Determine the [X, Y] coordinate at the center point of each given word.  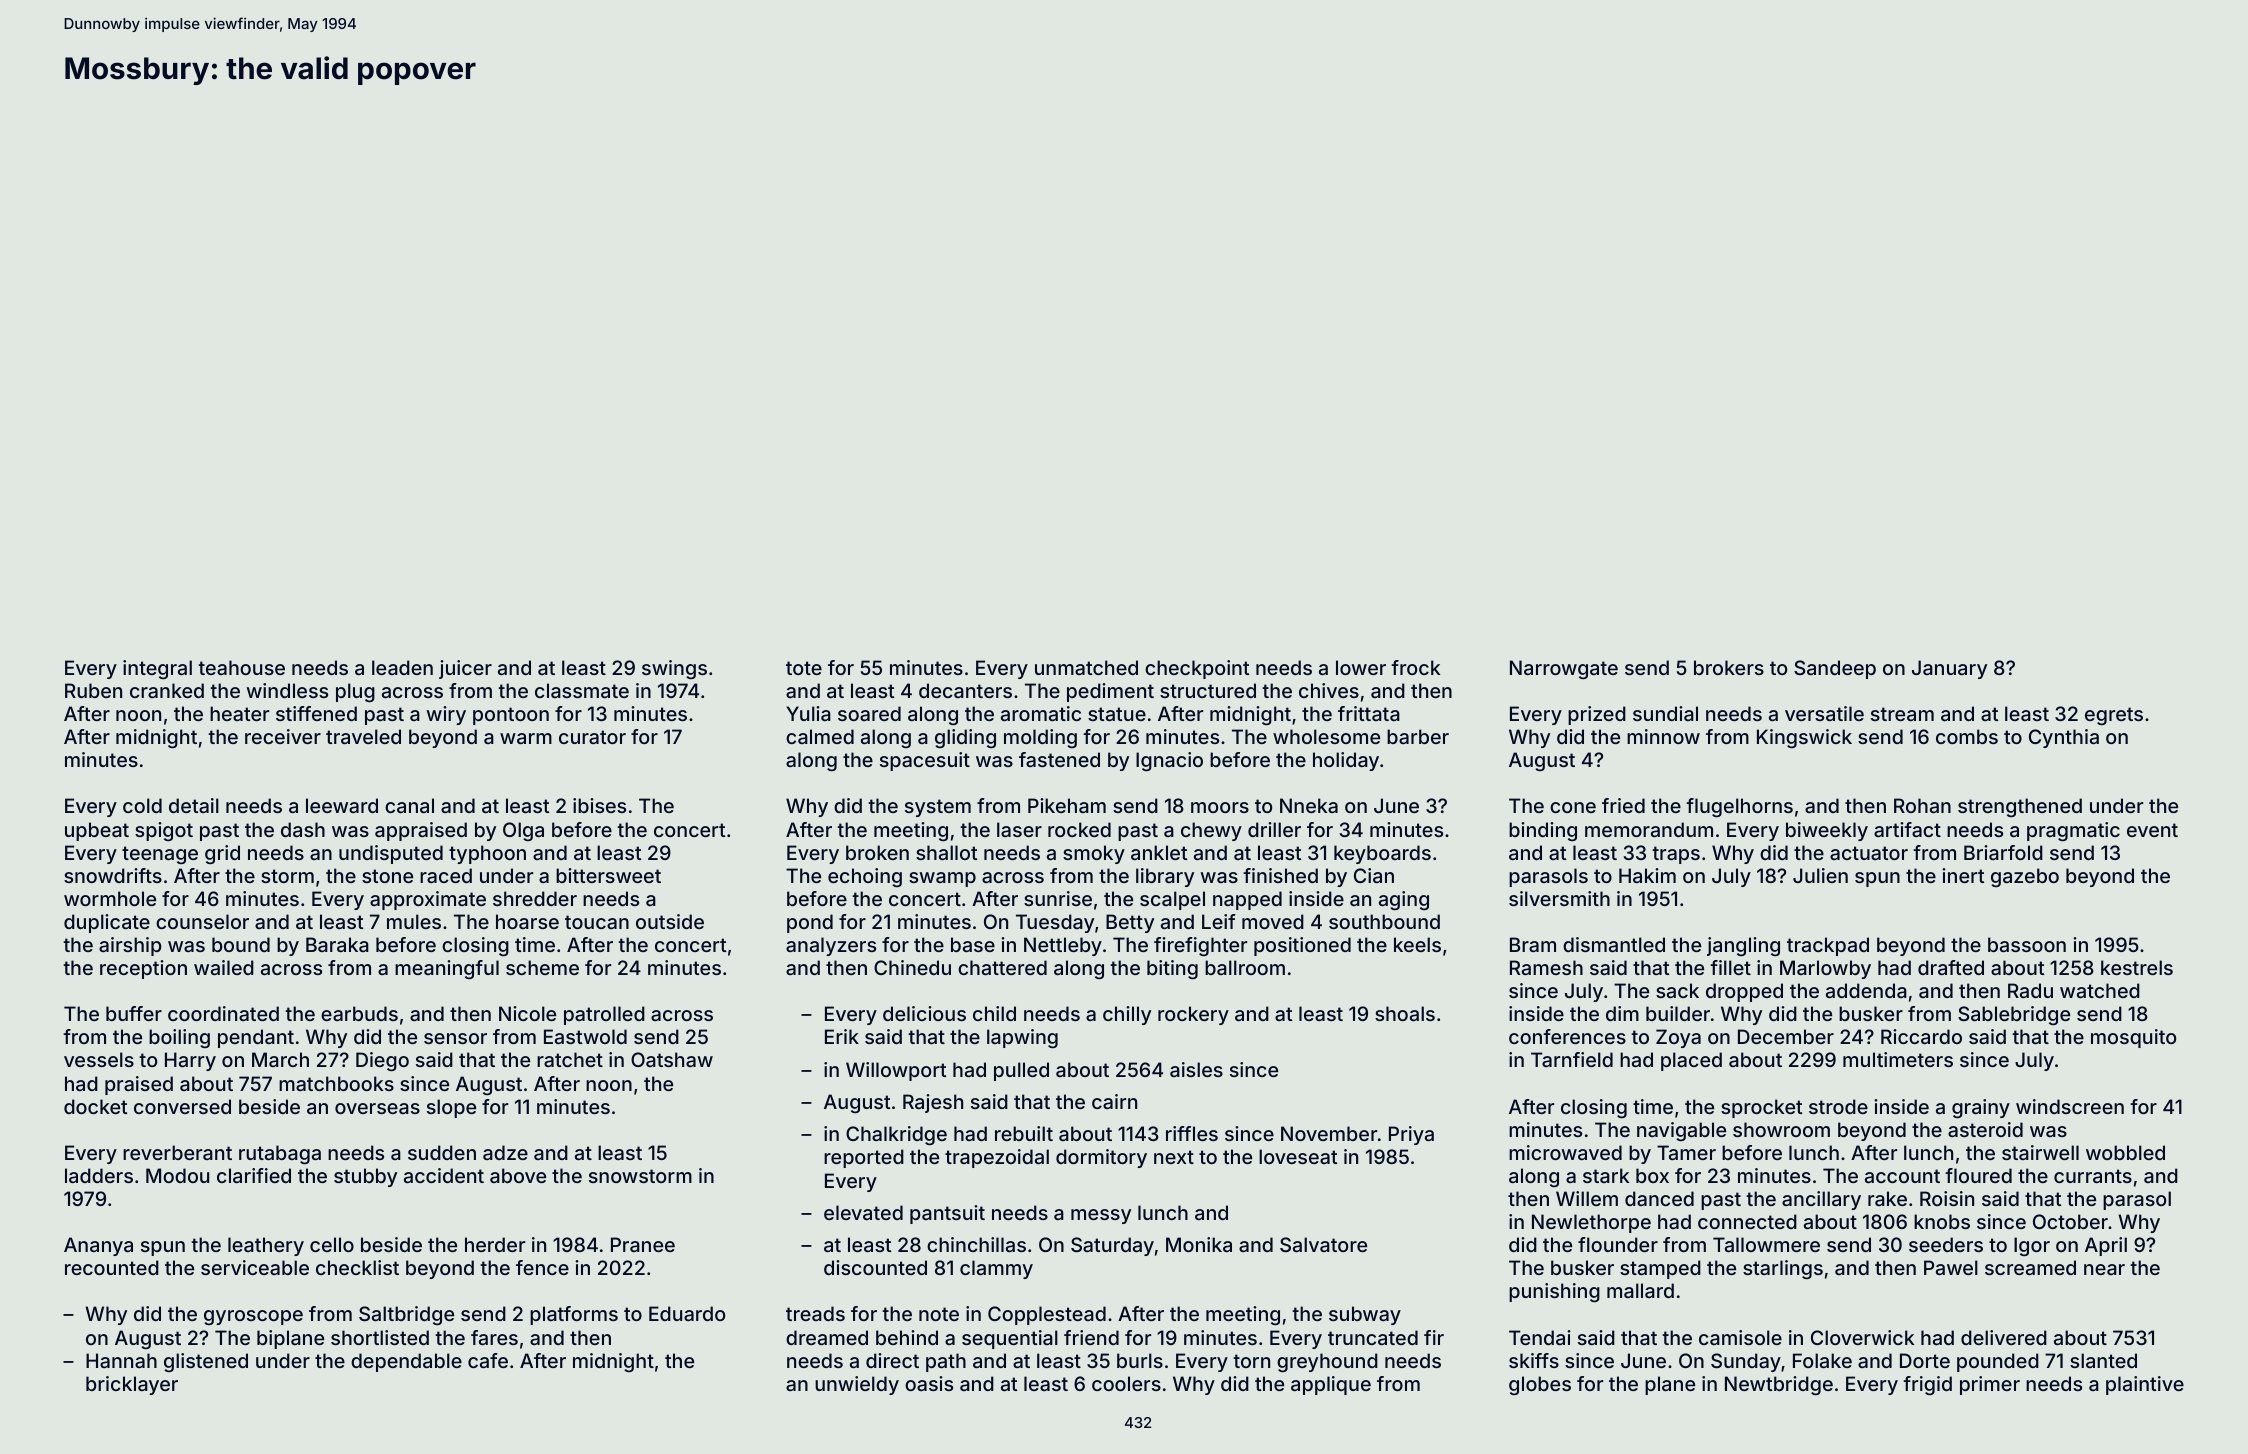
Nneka [1309, 805]
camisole [1740, 1337]
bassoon [2027, 944]
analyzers [831, 946]
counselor [202, 921]
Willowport [896, 1071]
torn [1251, 1361]
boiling [179, 1038]
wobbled [2125, 1152]
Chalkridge [896, 1135]
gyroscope [253, 1317]
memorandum [1649, 829]
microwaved [1565, 1152]
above [518, 1175]
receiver [283, 736]
